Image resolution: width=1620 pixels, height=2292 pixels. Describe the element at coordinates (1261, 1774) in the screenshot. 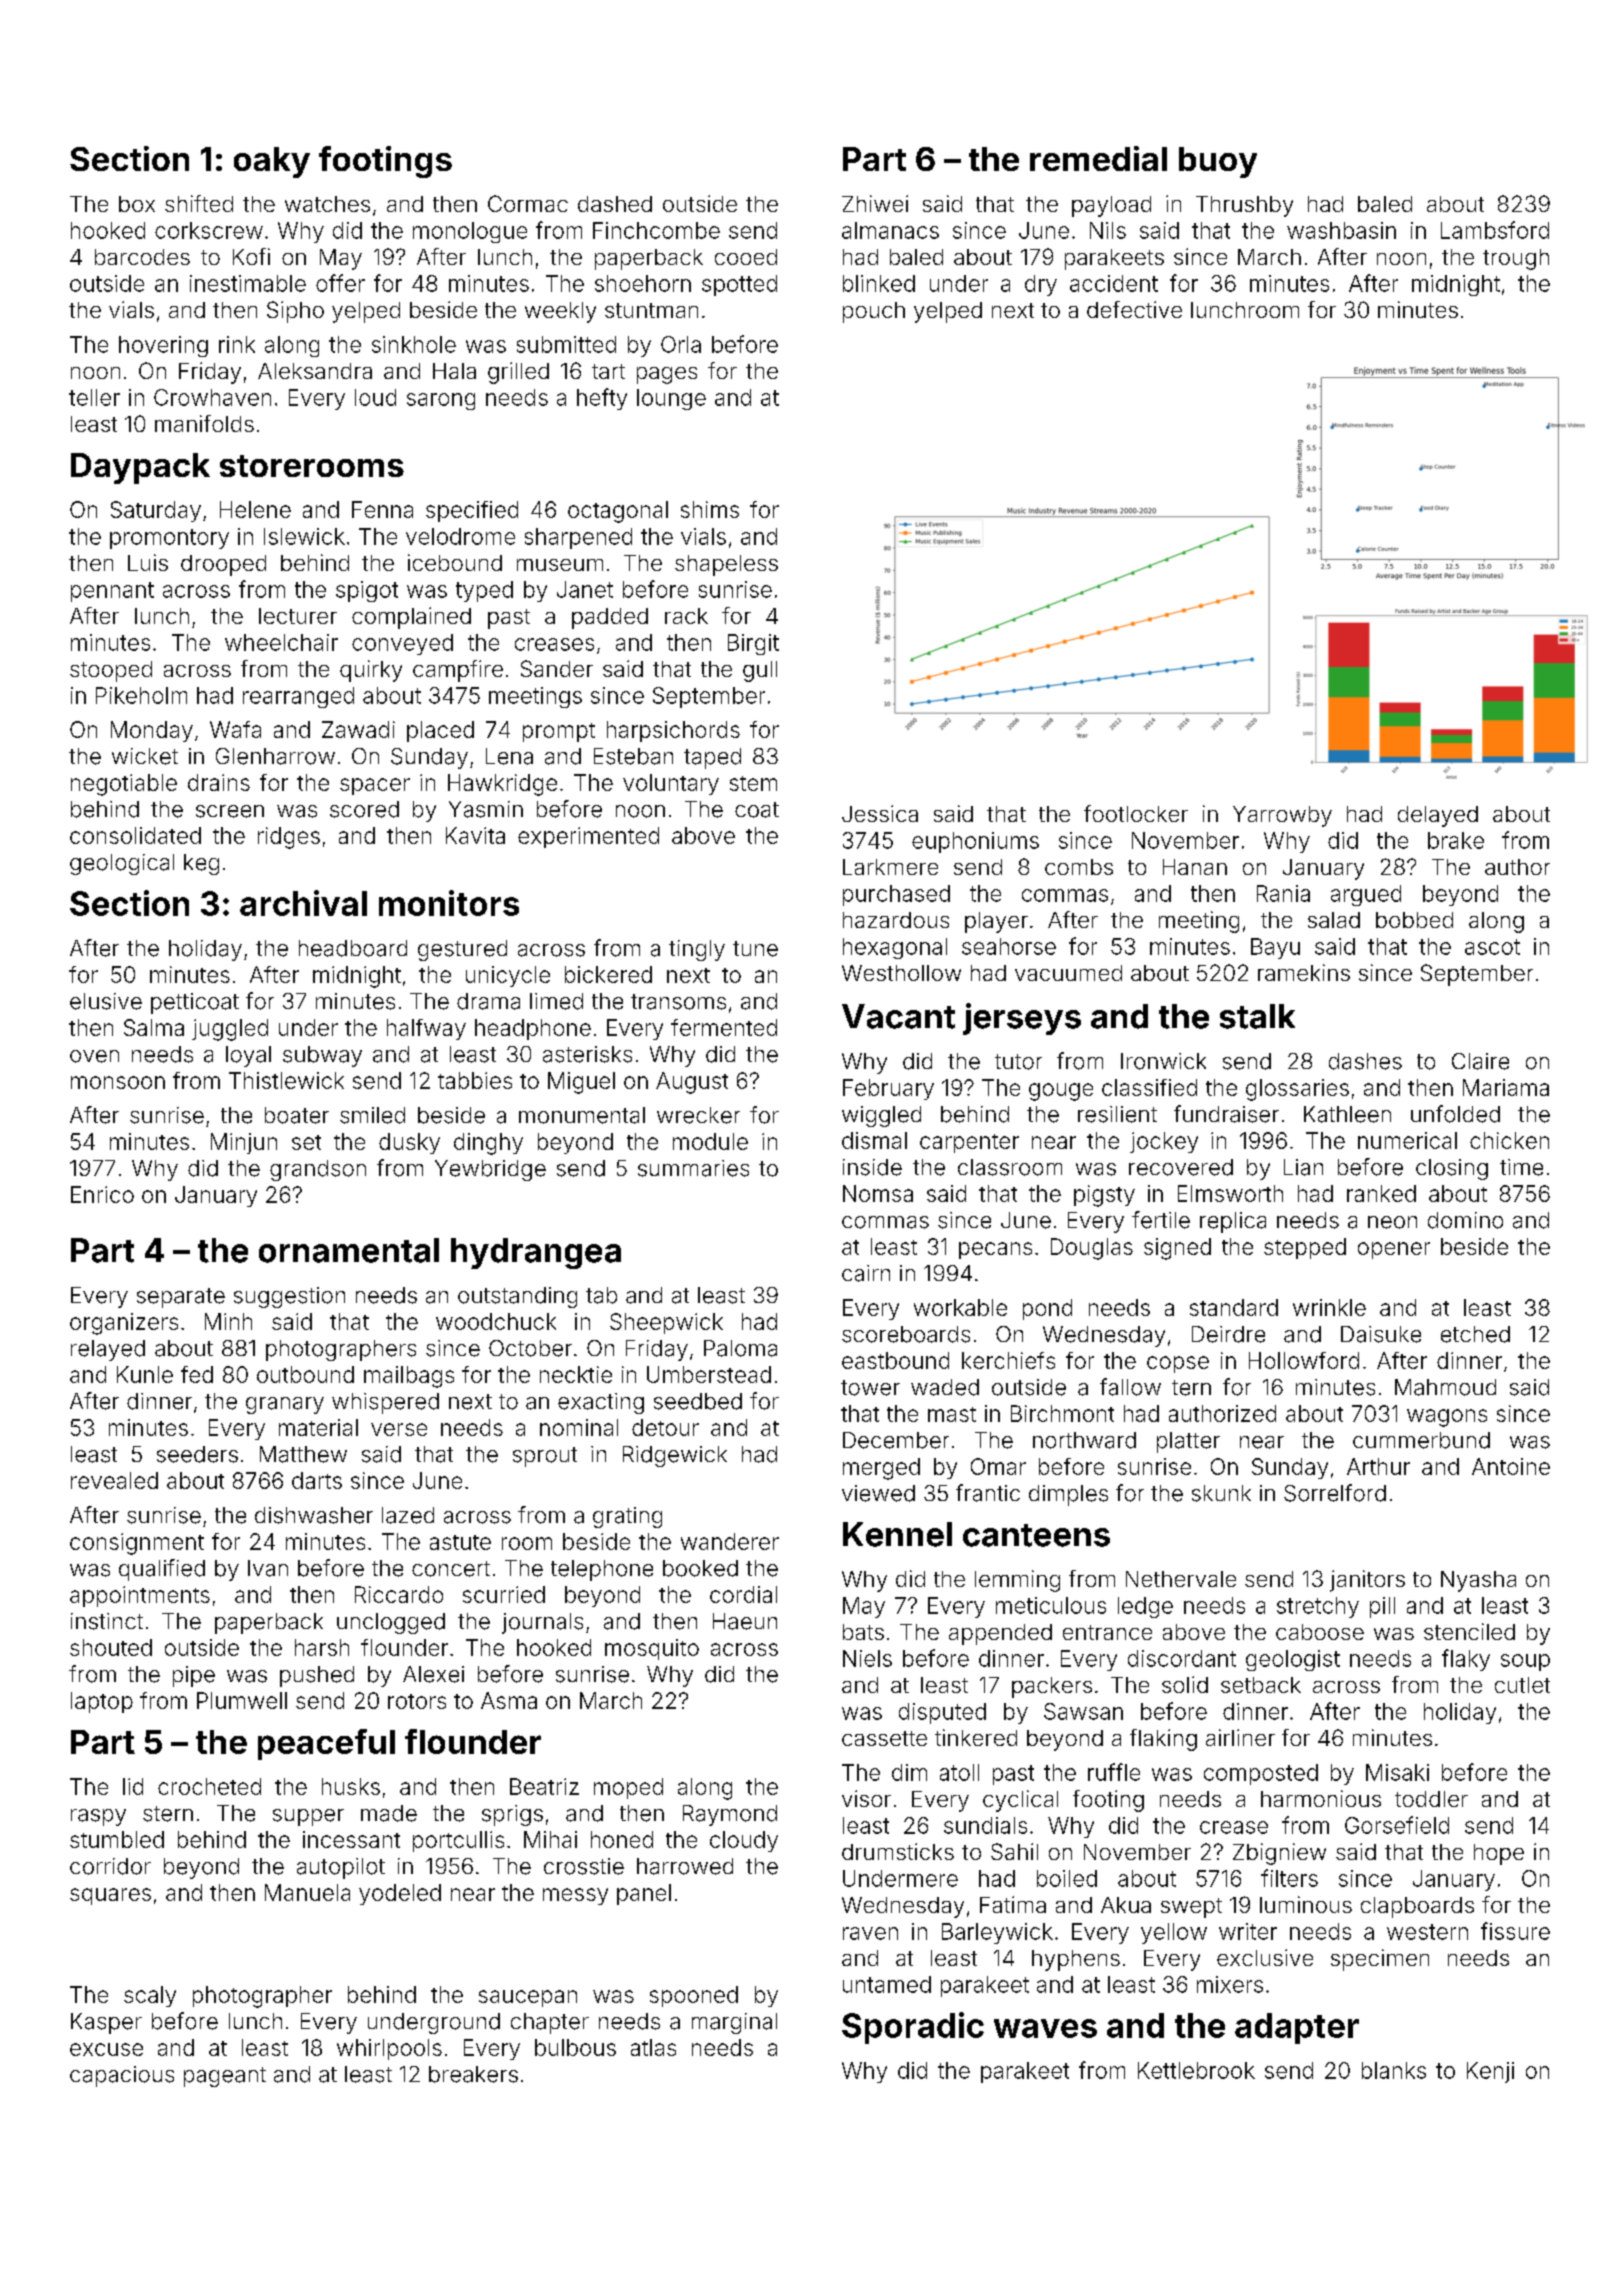

I see `composted` at that location.
